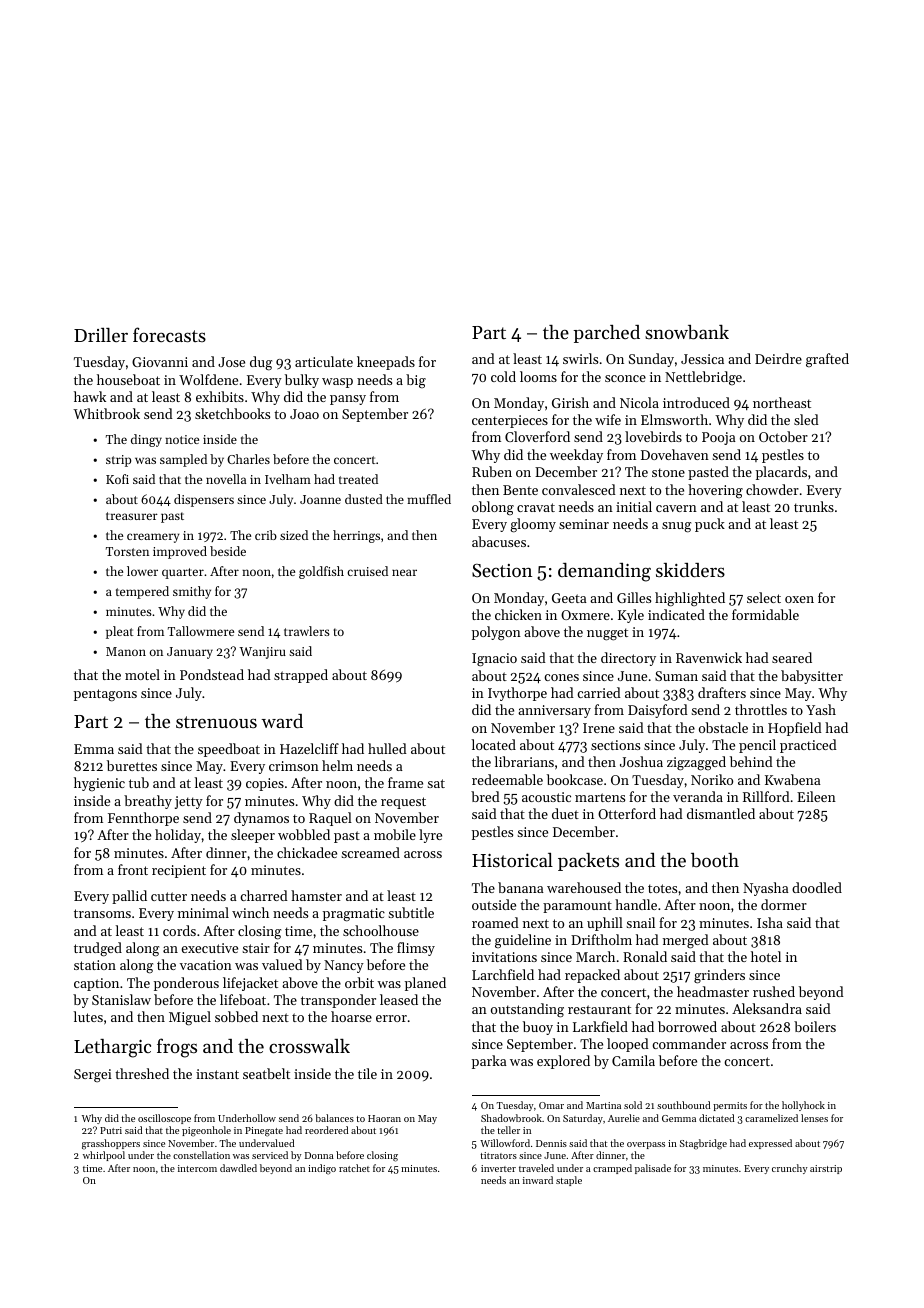  What do you see at coordinates (511, 1118) in the image?
I see `Shadowbrook` at bounding box center [511, 1118].
